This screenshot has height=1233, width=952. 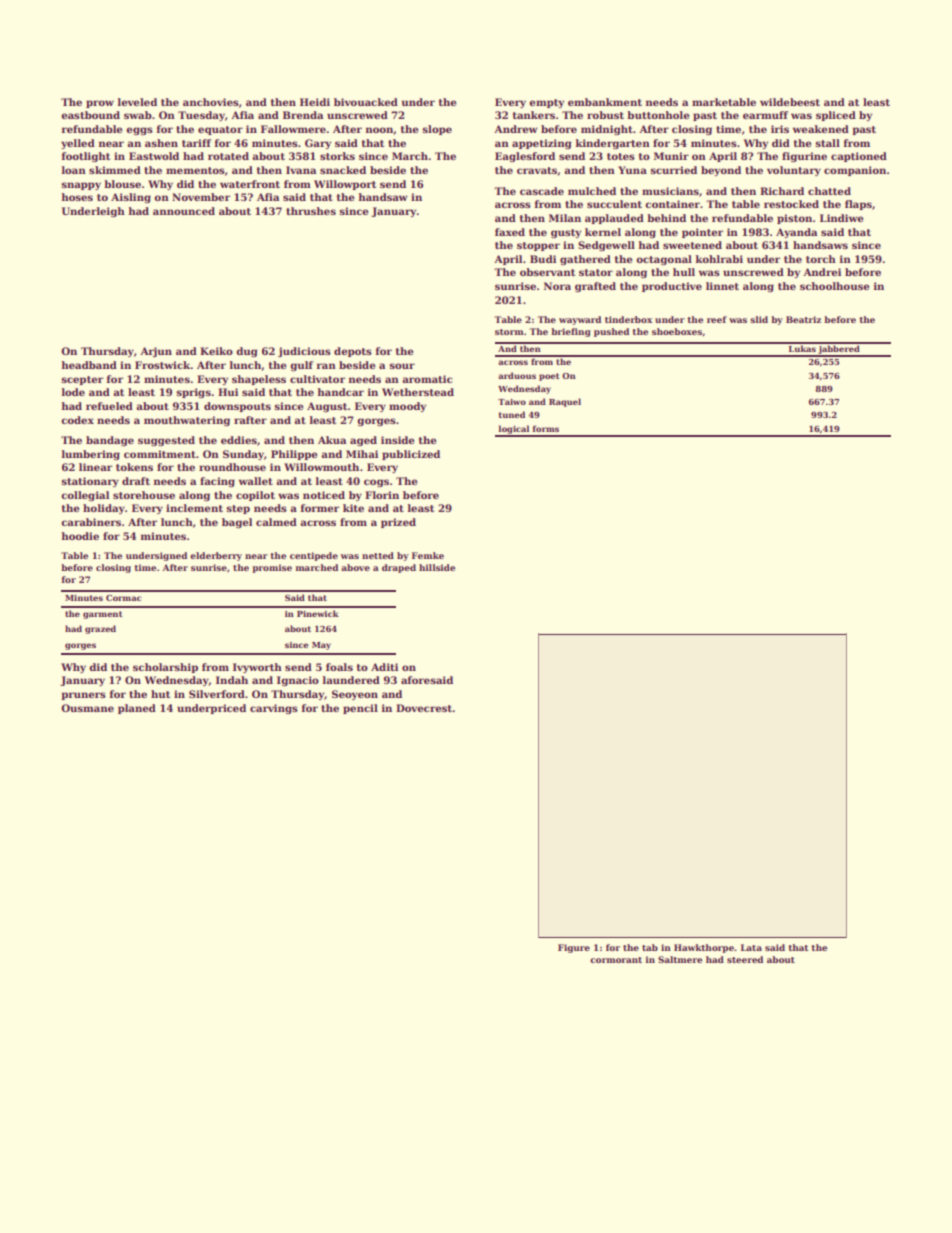 What do you see at coordinates (137, 102) in the screenshot?
I see `leveled` at bounding box center [137, 102].
